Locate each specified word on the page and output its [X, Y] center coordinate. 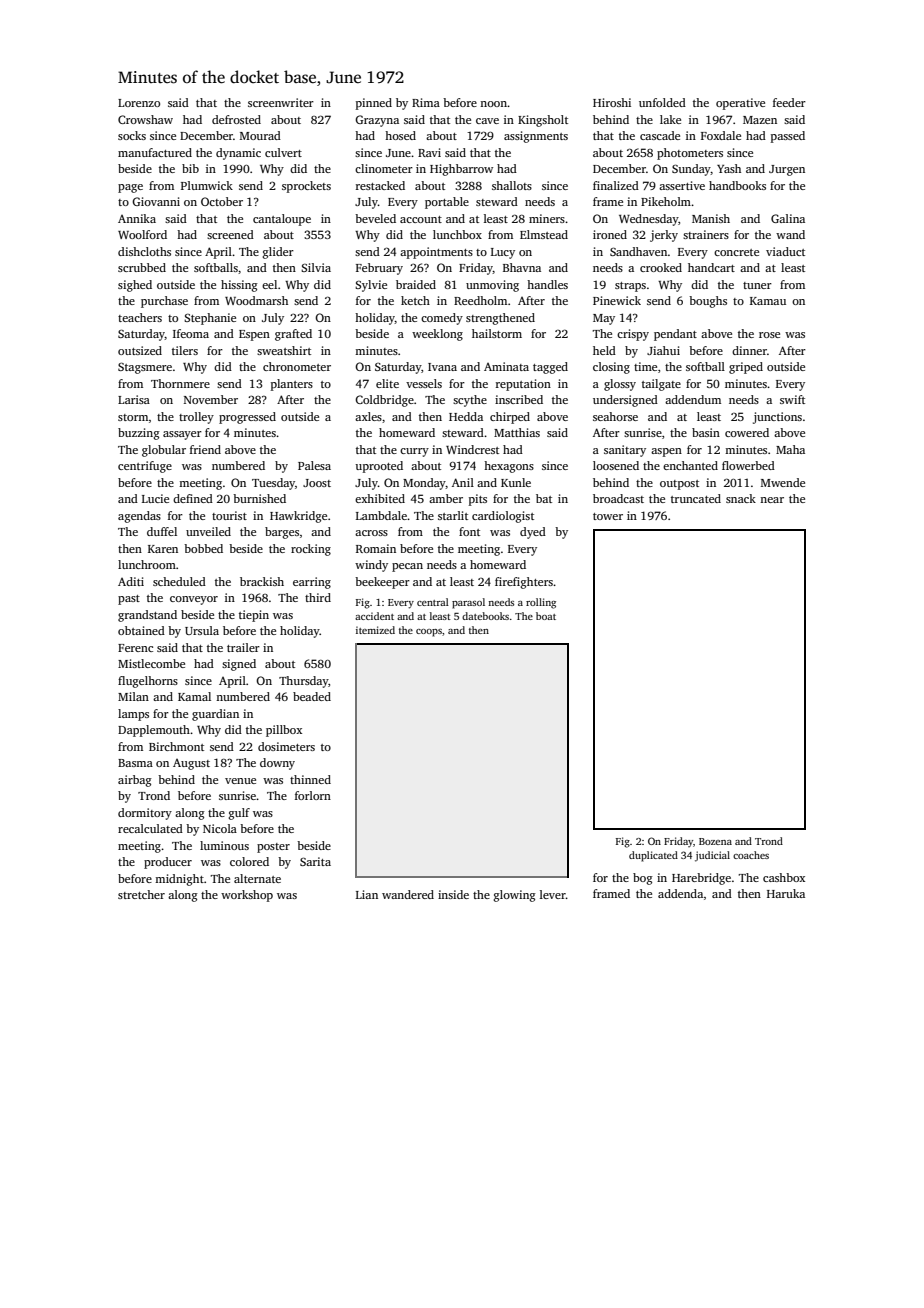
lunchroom [147, 564]
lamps [133, 715]
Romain [376, 548]
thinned [310, 779]
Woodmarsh [256, 300]
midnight [179, 880]
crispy [633, 335]
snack [741, 498]
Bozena [715, 841]
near [772, 500]
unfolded [662, 102]
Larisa [134, 399]
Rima [426, 102]
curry [414, 452]
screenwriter [281, 102]
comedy [442, 319]
